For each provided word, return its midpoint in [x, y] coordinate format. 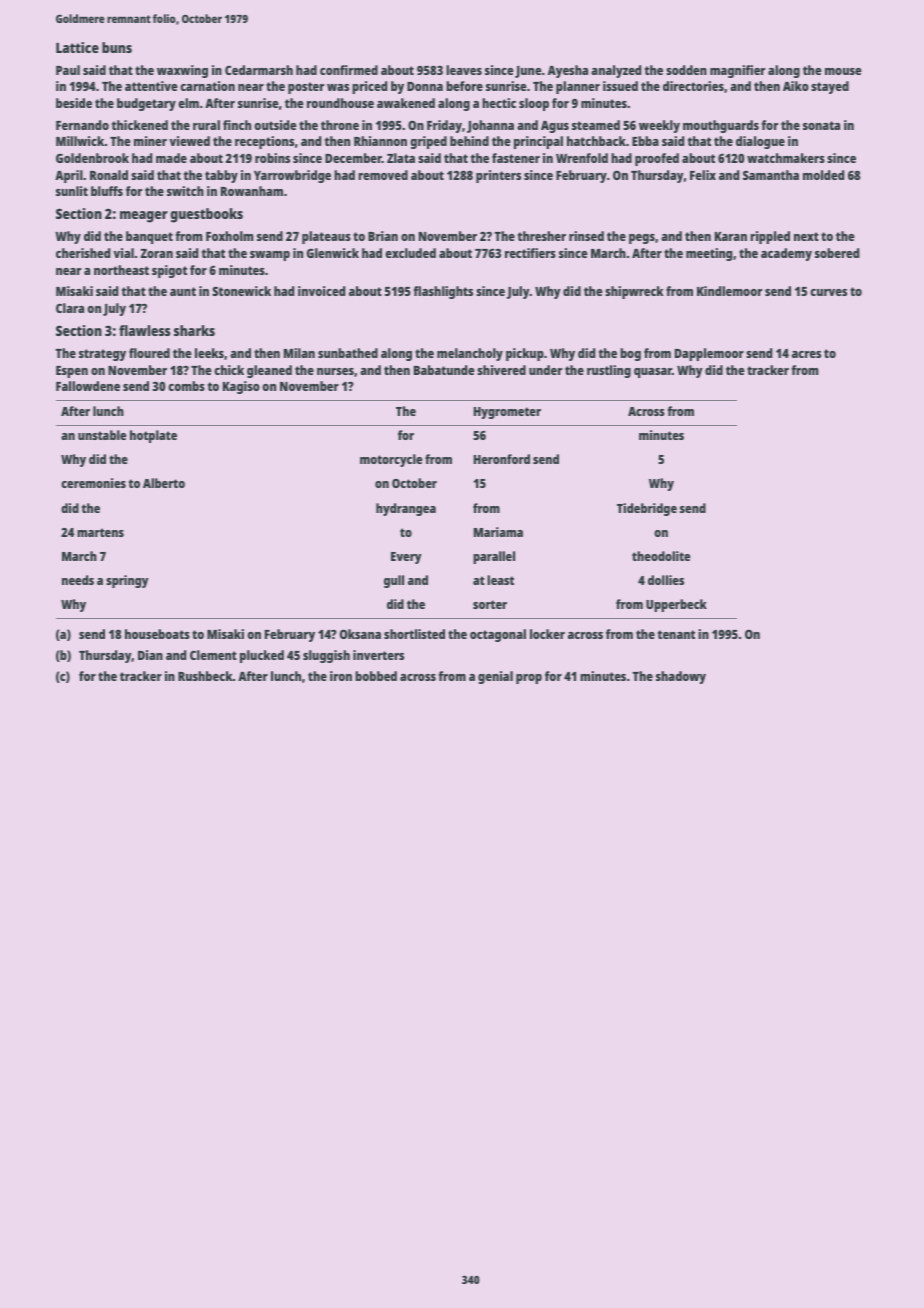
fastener [516, 158]
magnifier [737, 71]
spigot [169, 271]
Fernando [82, 125]
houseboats [157, 634]
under [545, 370]
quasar [653, 373]
